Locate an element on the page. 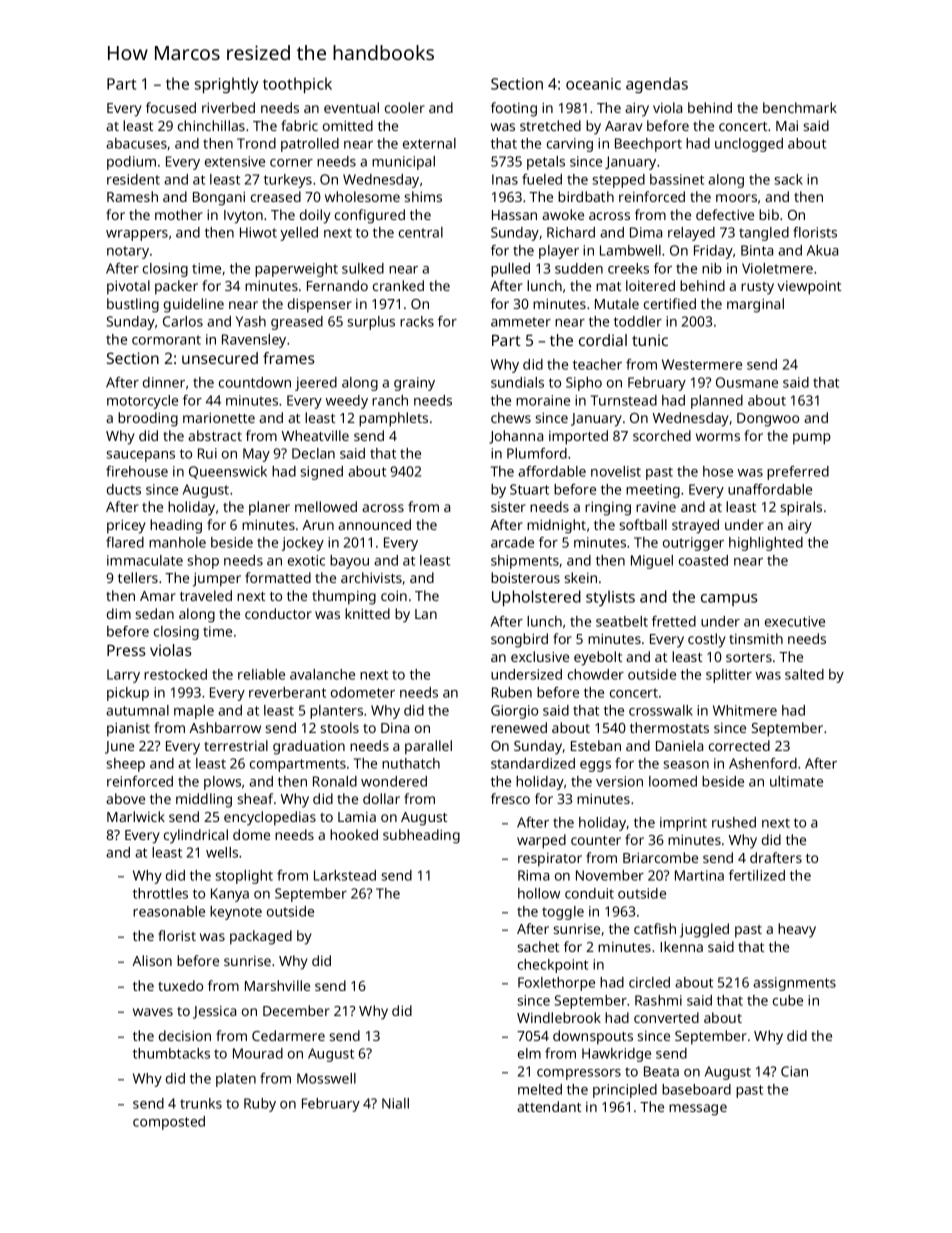 The image size is (952, 1233). attendant is located at coordinates (549, 1106).
